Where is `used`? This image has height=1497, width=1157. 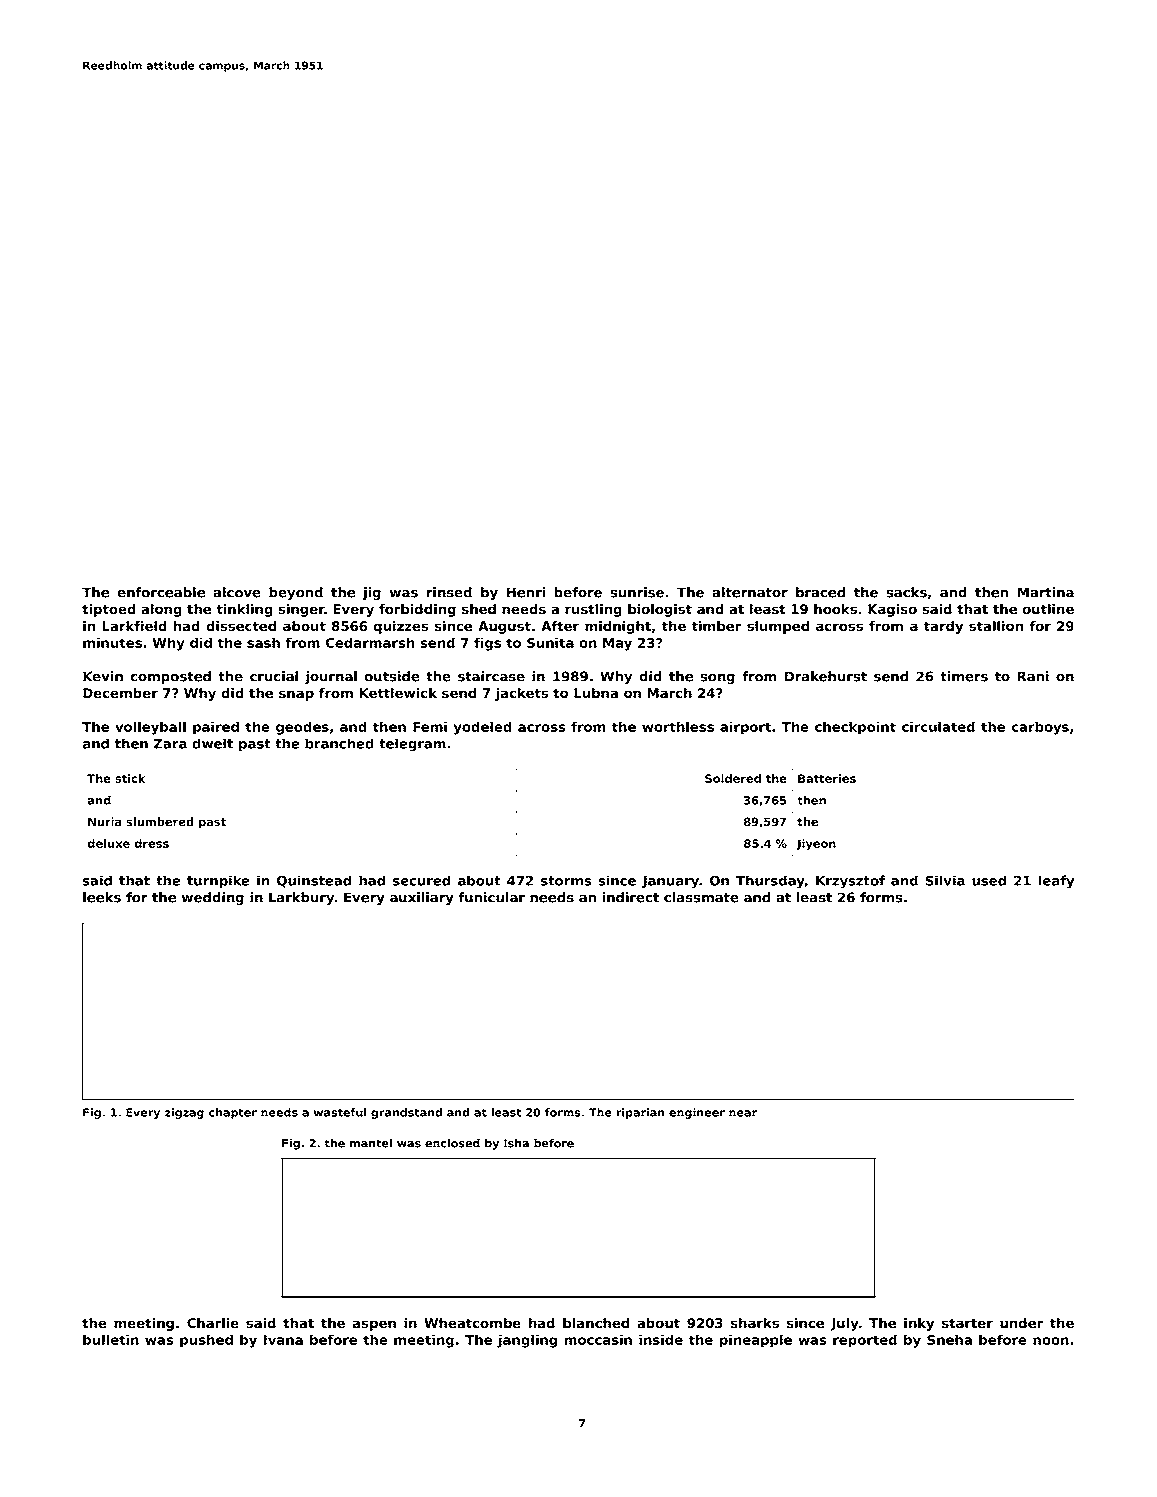 used is located at coordinates (989, 880).
